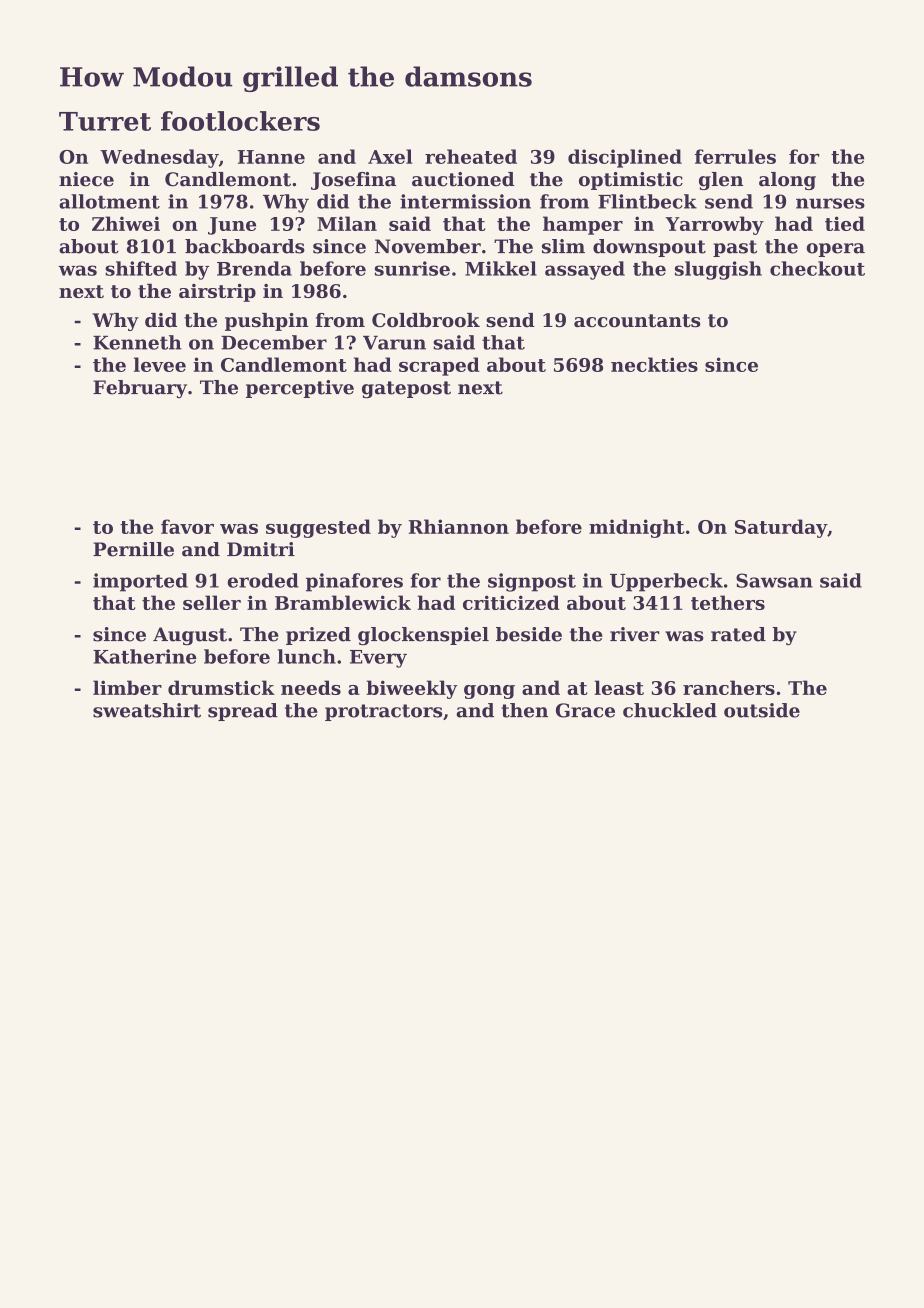 This screenshot has height=1308, width=924. I want to click on footlockers, so click(240, 121).
